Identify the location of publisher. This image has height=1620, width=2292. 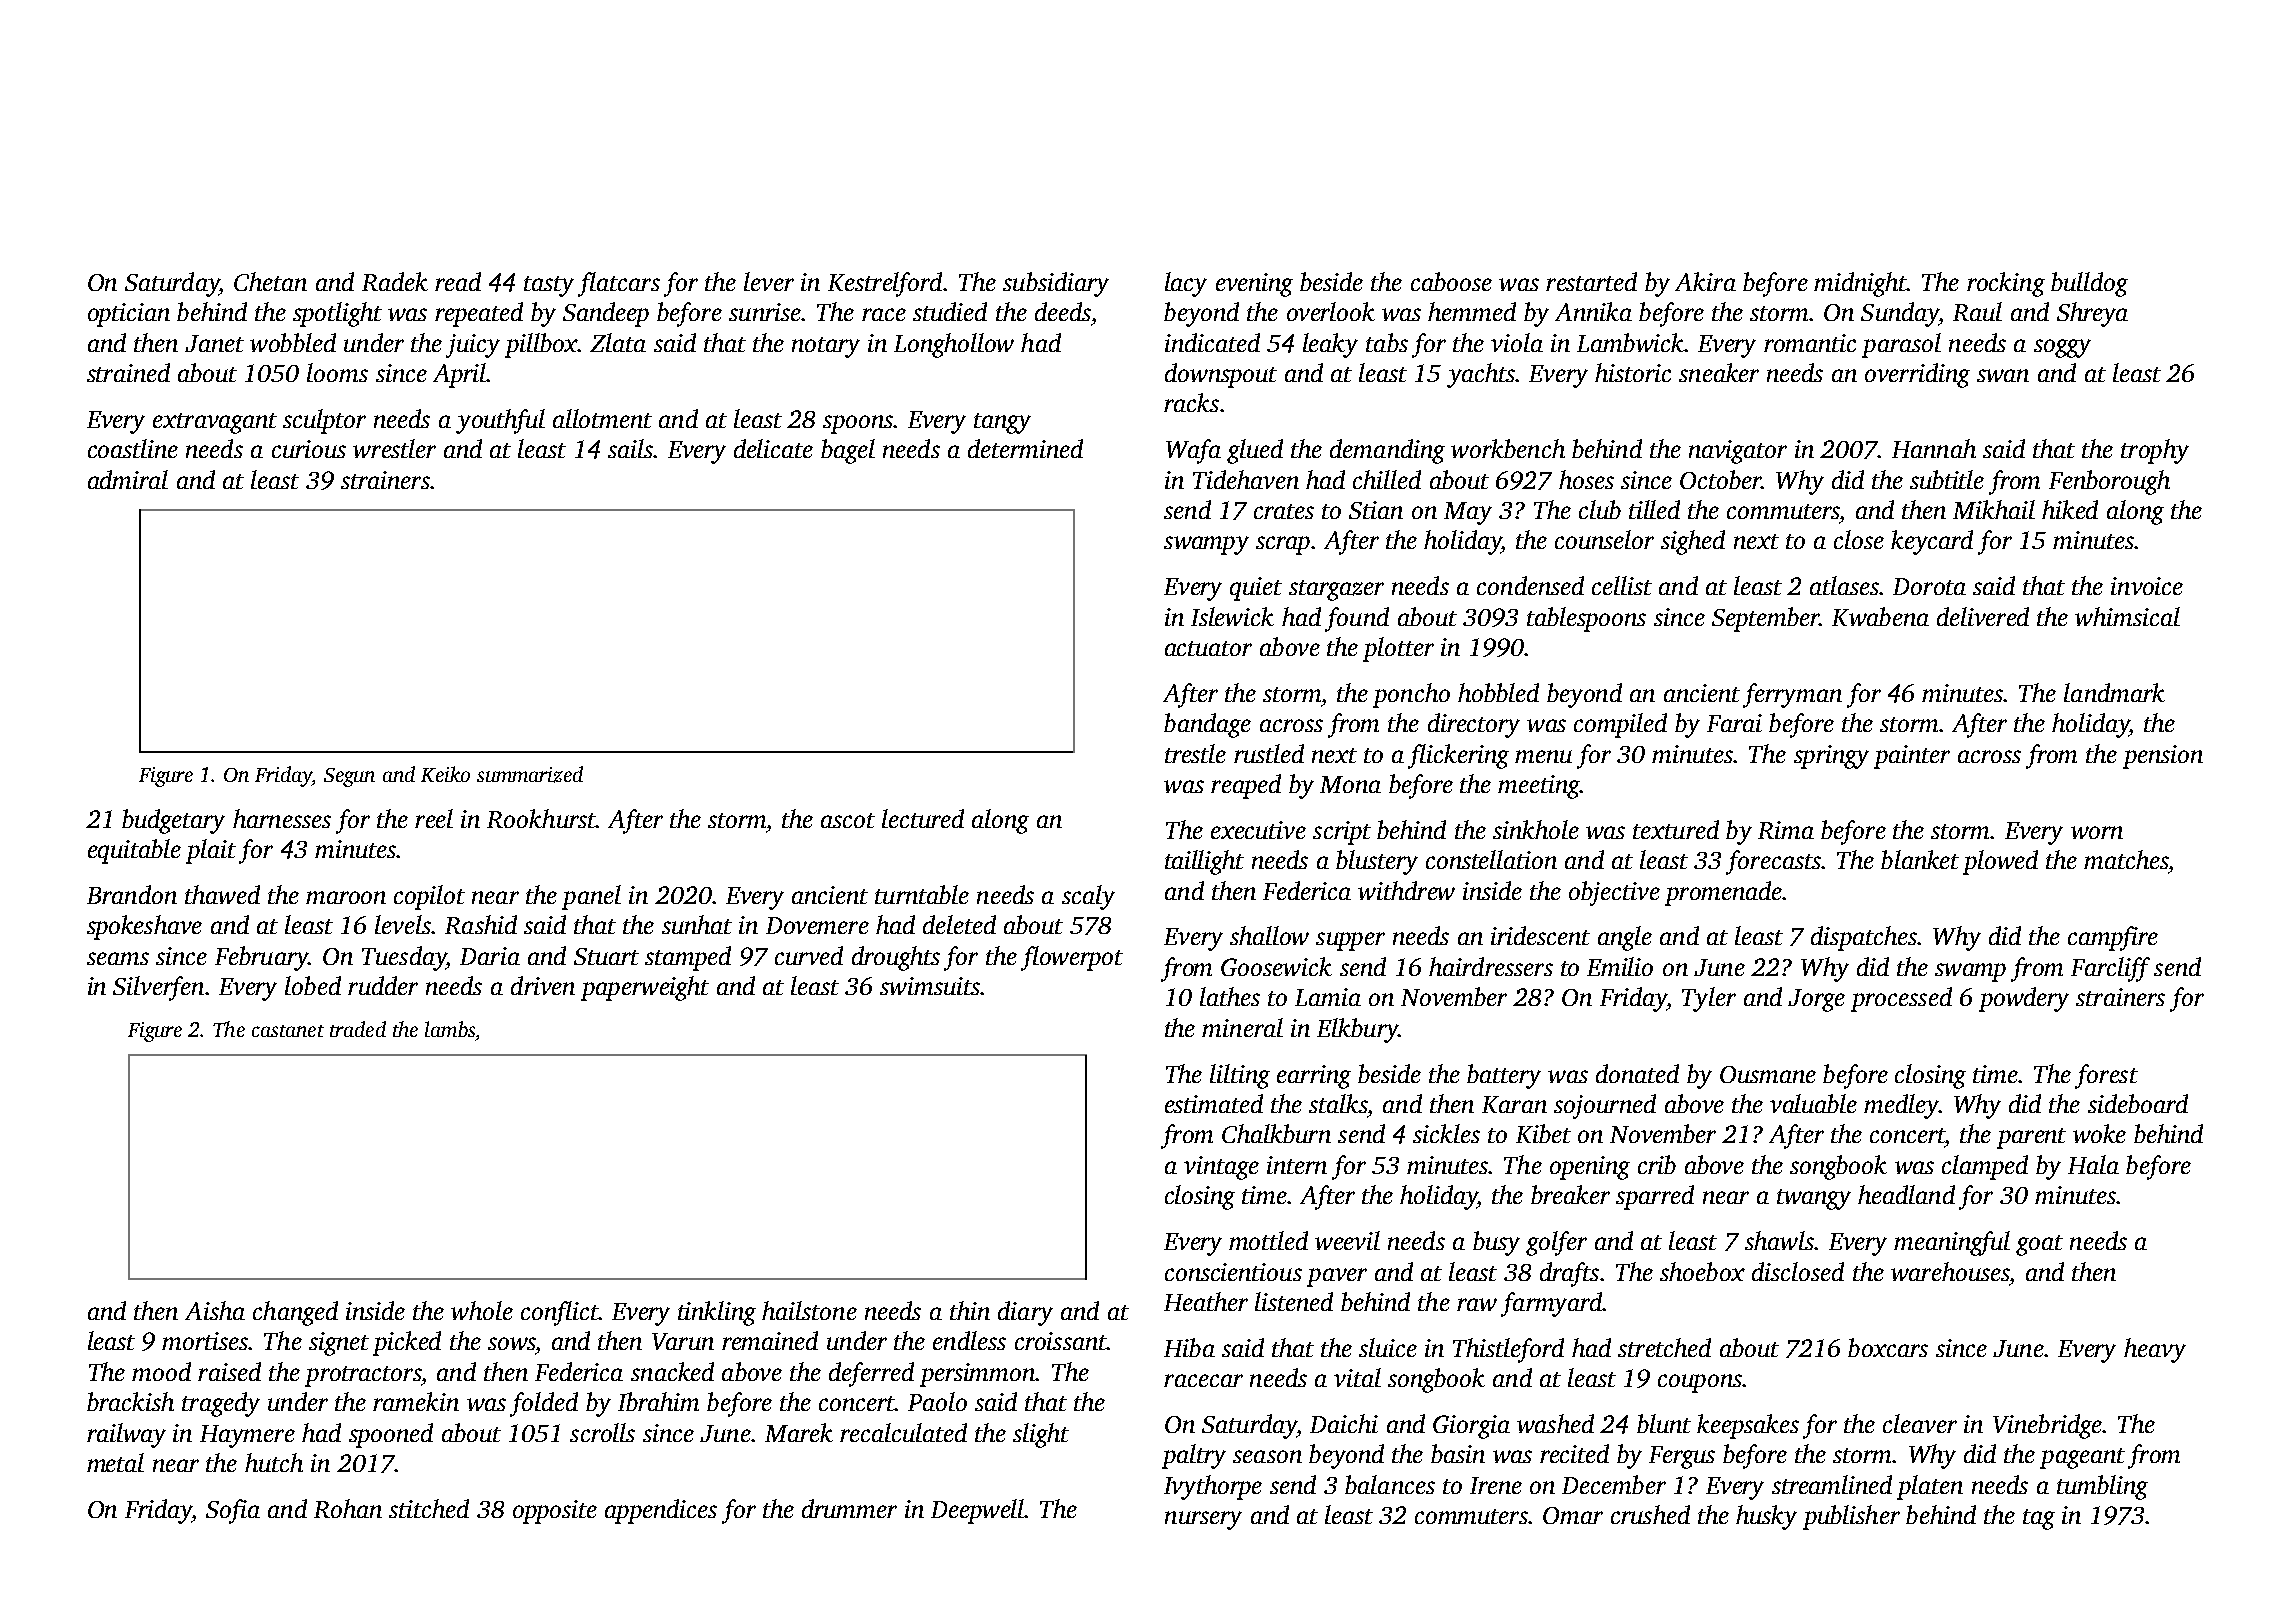
(1851, 1517).
